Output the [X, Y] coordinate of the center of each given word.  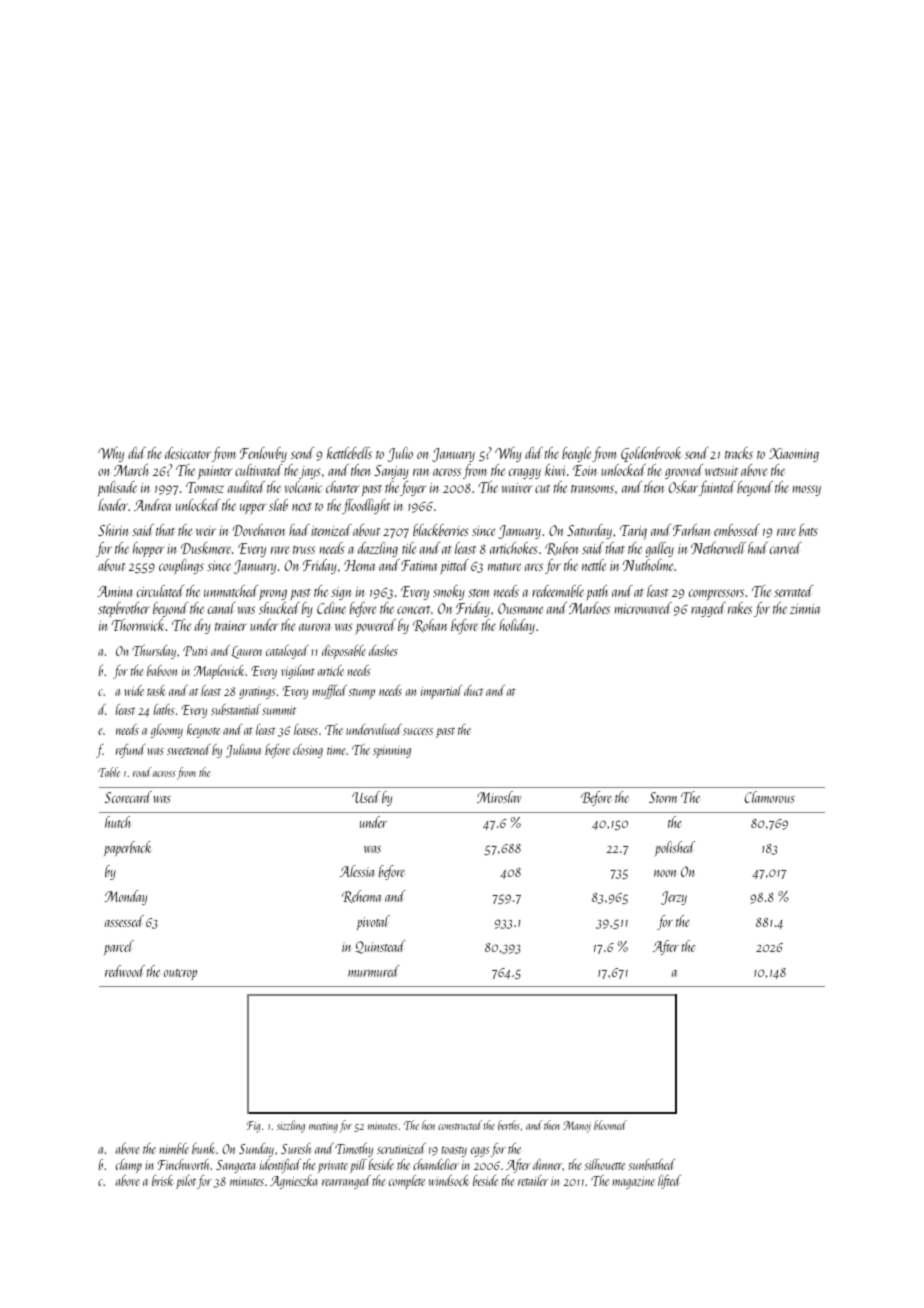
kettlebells [349, 453]
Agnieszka [294, 1182]
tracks [739, 453]
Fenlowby [263, 454]
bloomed [610, 1125]
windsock [449, 1180]
